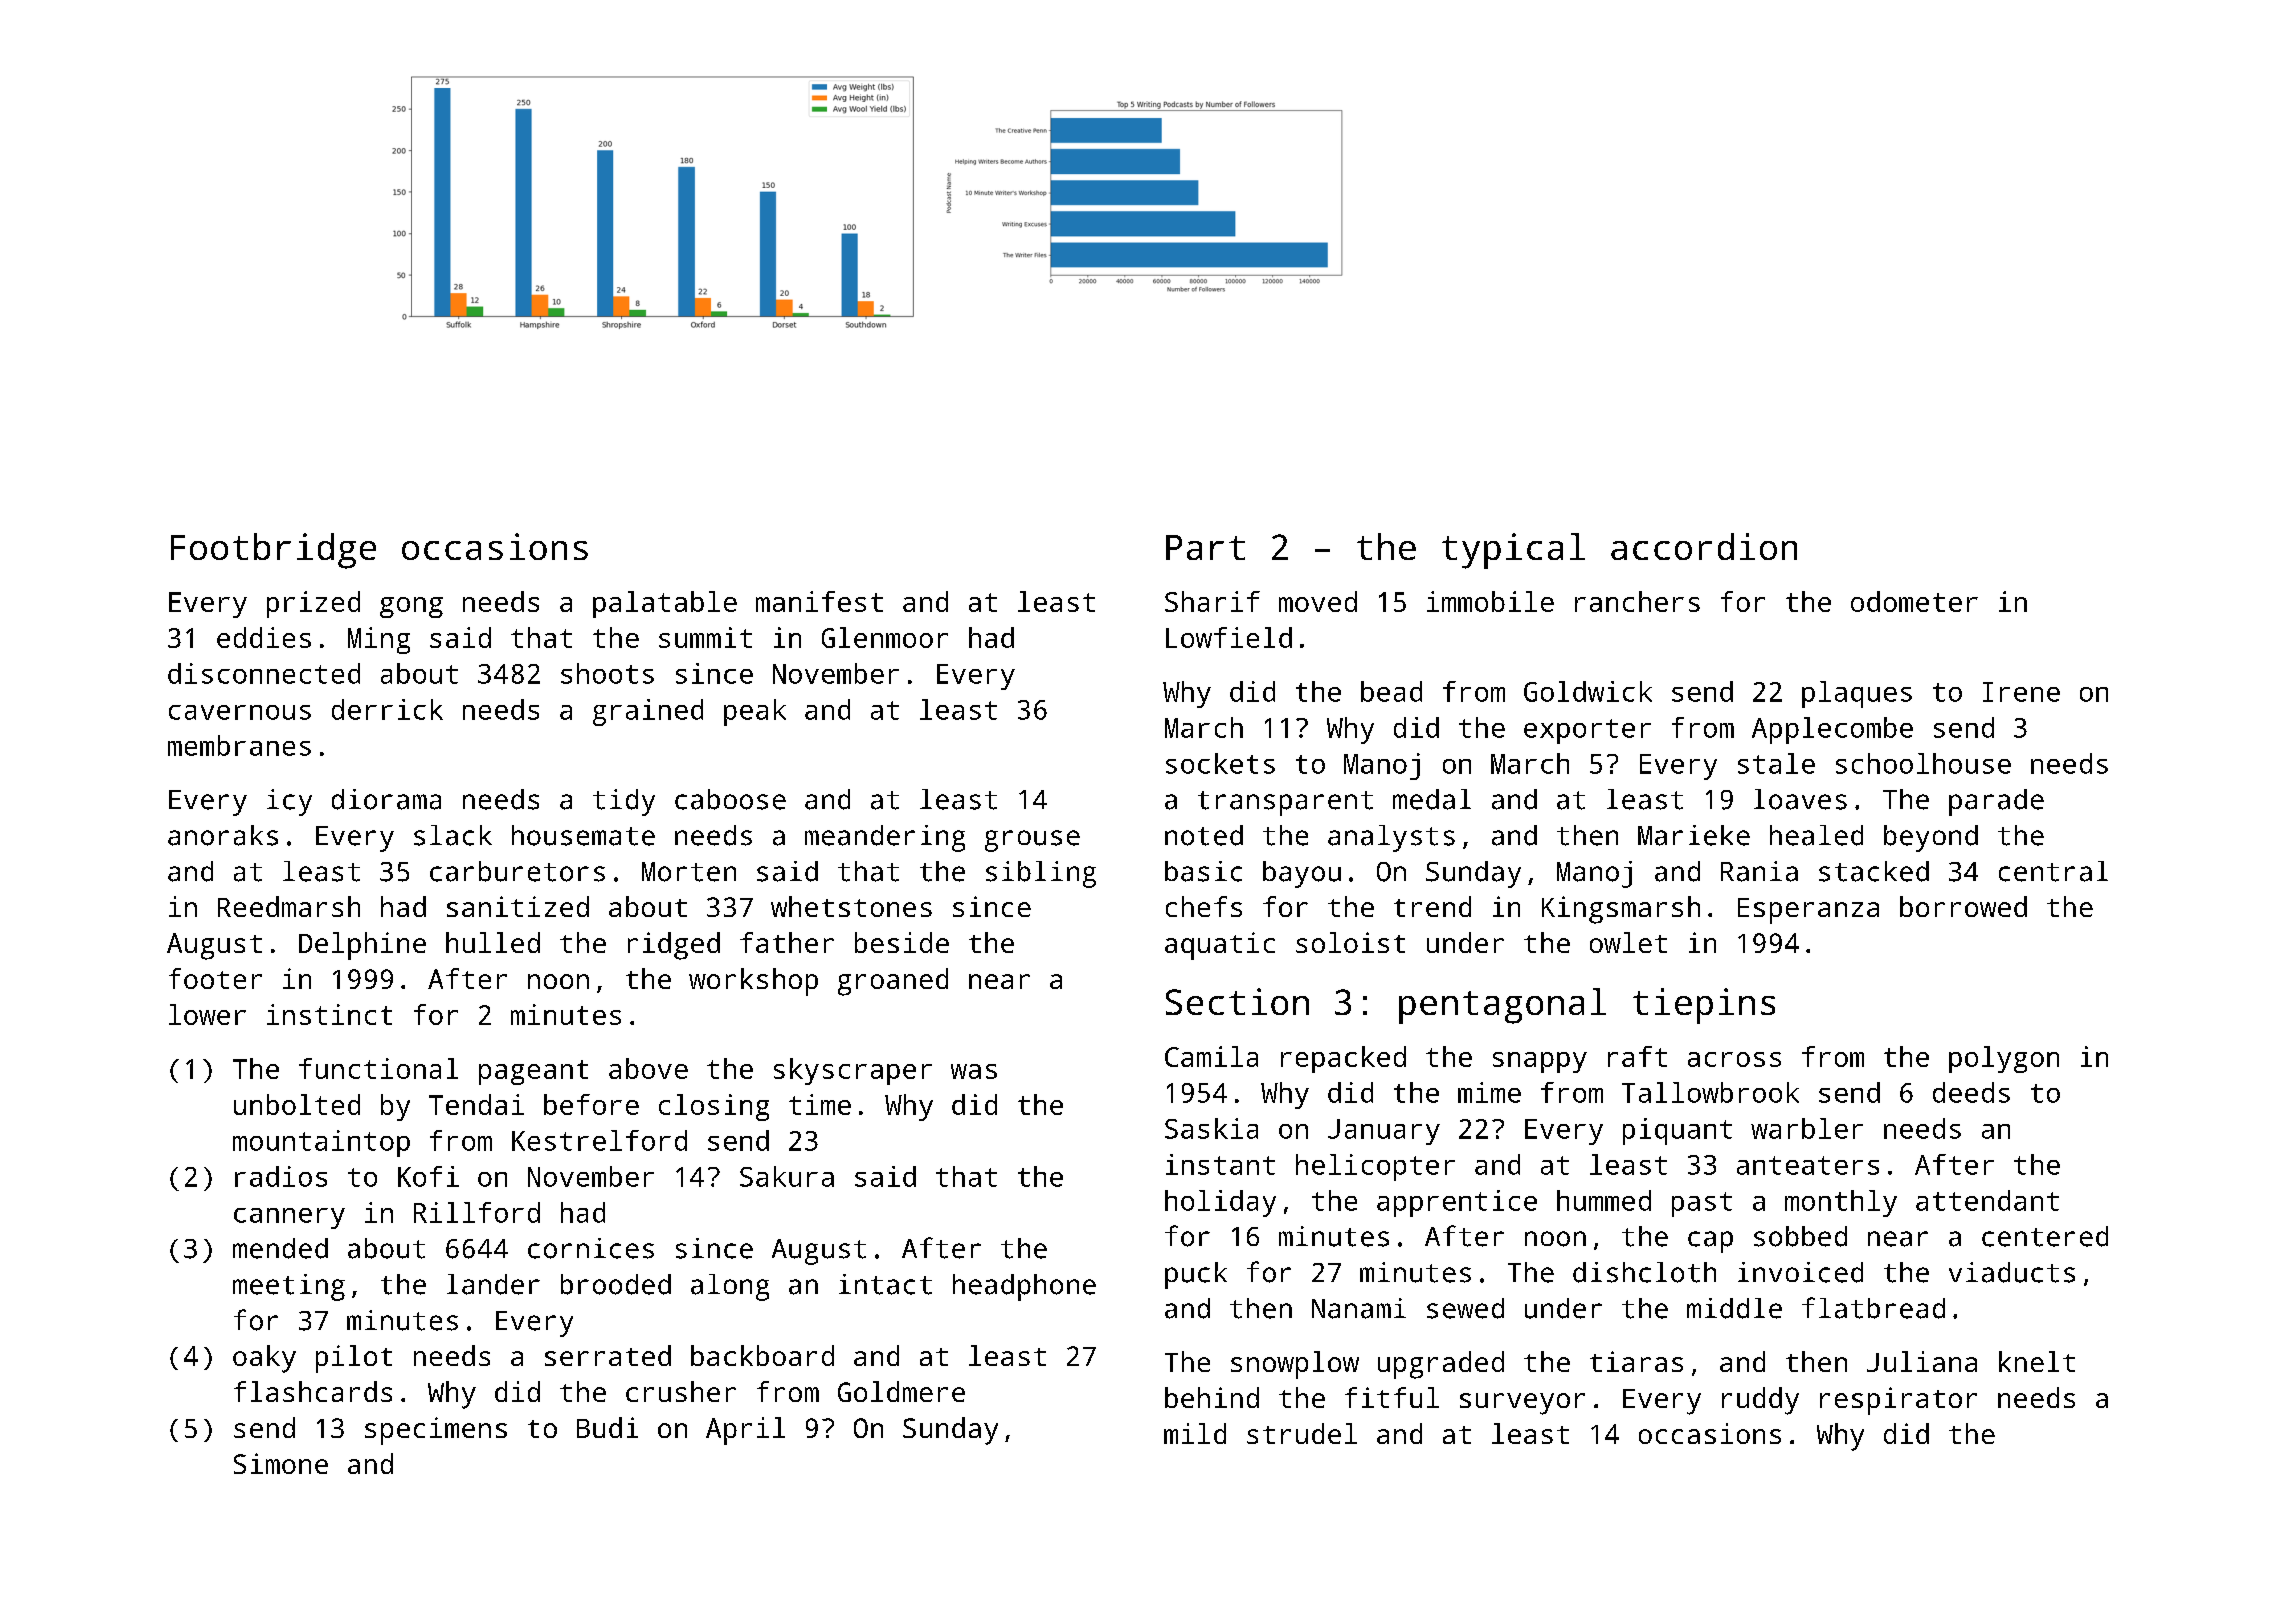  What do you see at coordinates (428, 1176) in the image?
I see `Kofi` at bounding box center [428, 1176].
